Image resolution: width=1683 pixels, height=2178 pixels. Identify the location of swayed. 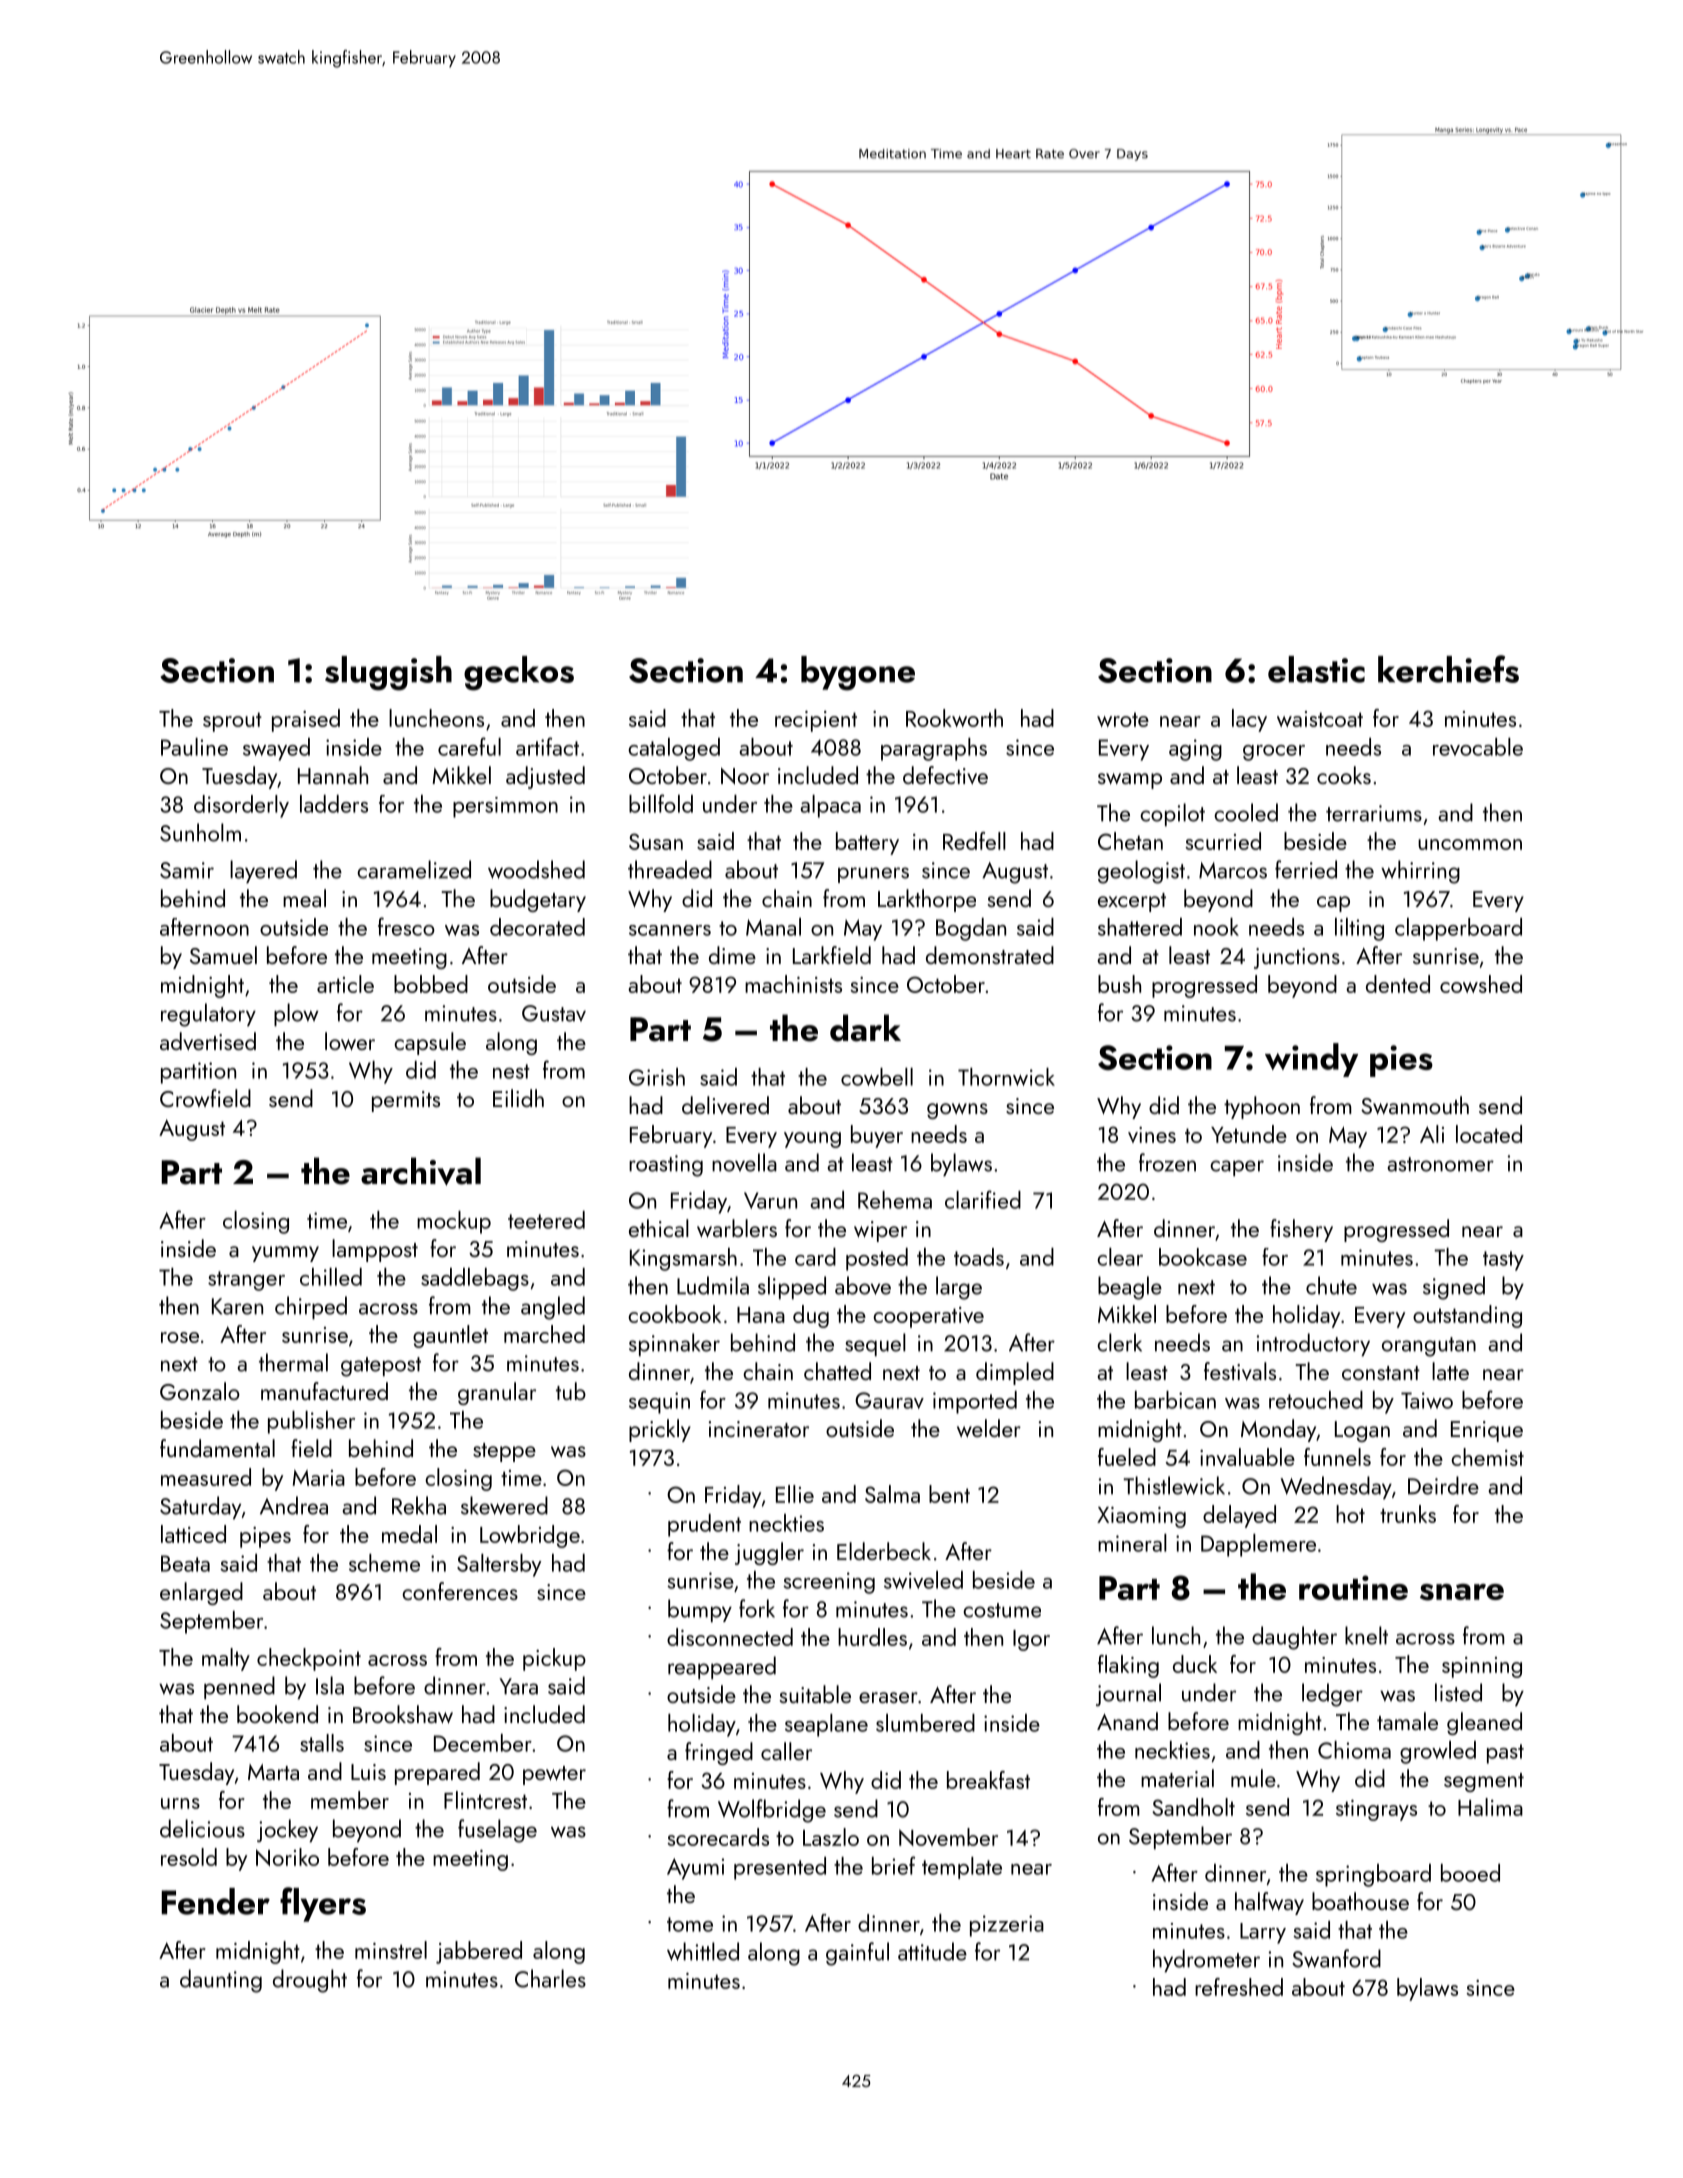
(276, 749).
